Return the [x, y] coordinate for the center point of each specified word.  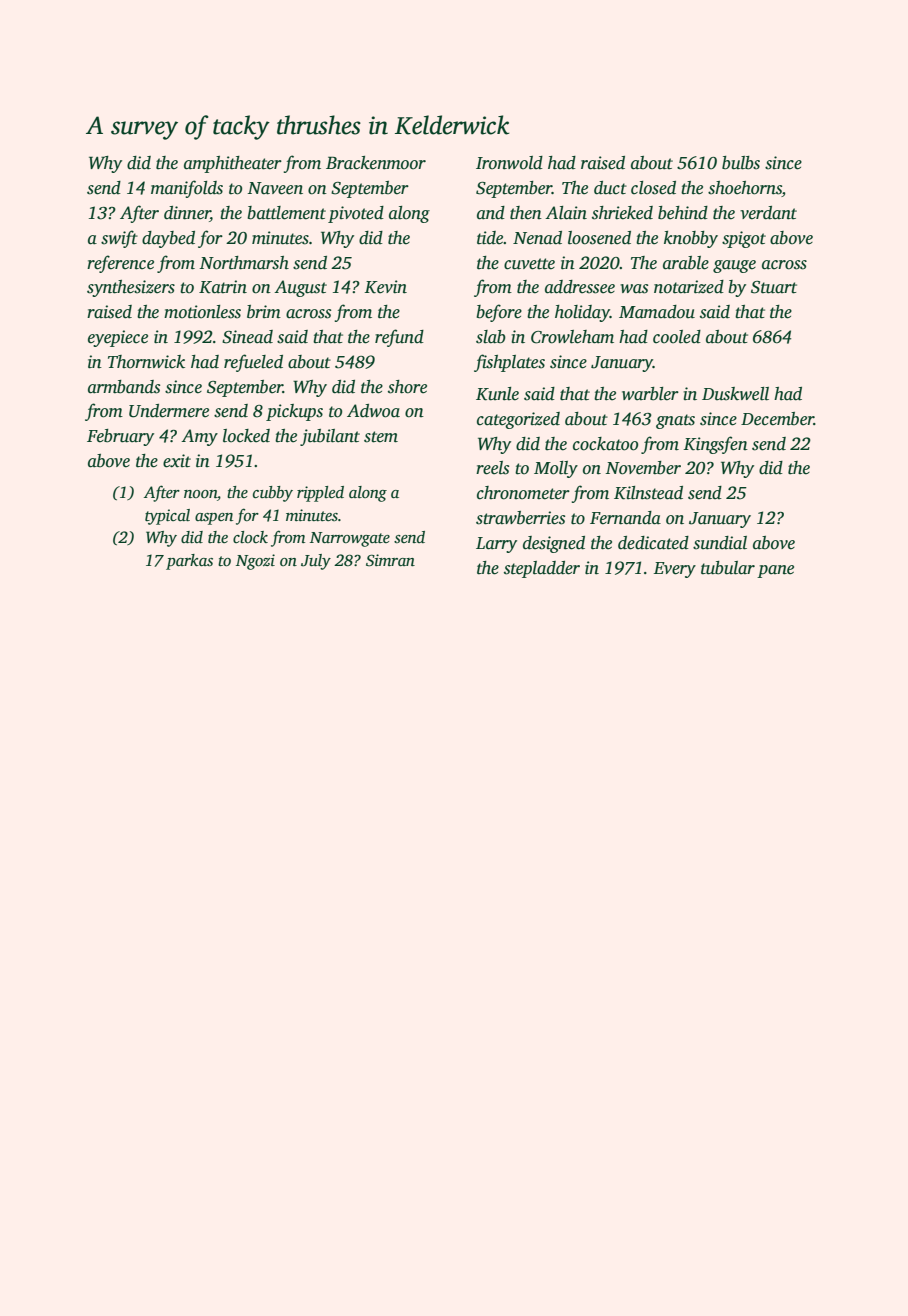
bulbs [741, 163]
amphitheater [233, 164]
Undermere [169, 411]
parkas [189, 562]
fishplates [509, 363]
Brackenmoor [376, 163]
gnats [675, 421]
